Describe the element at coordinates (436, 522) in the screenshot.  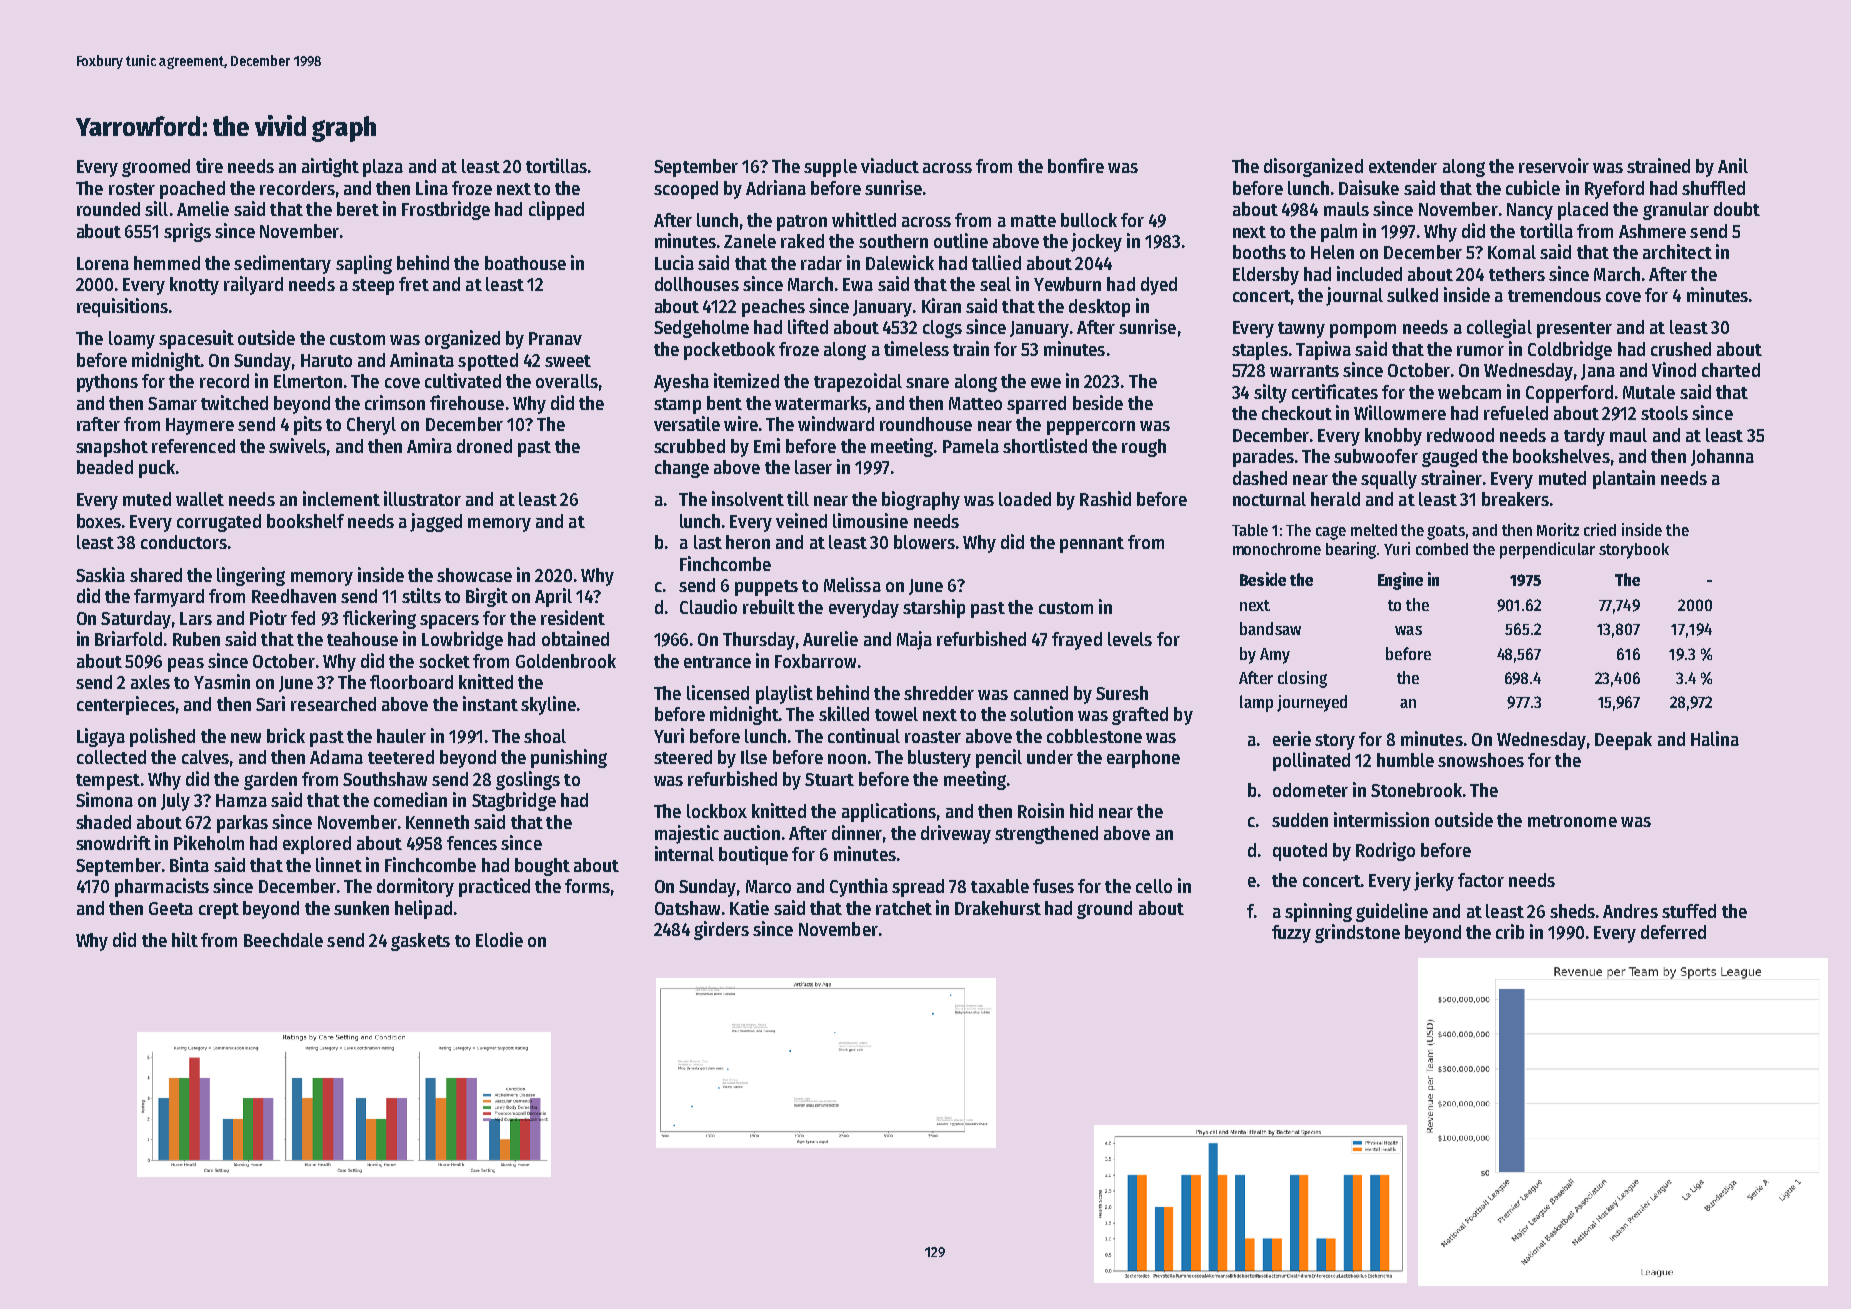
I see `jagged` at that location.
